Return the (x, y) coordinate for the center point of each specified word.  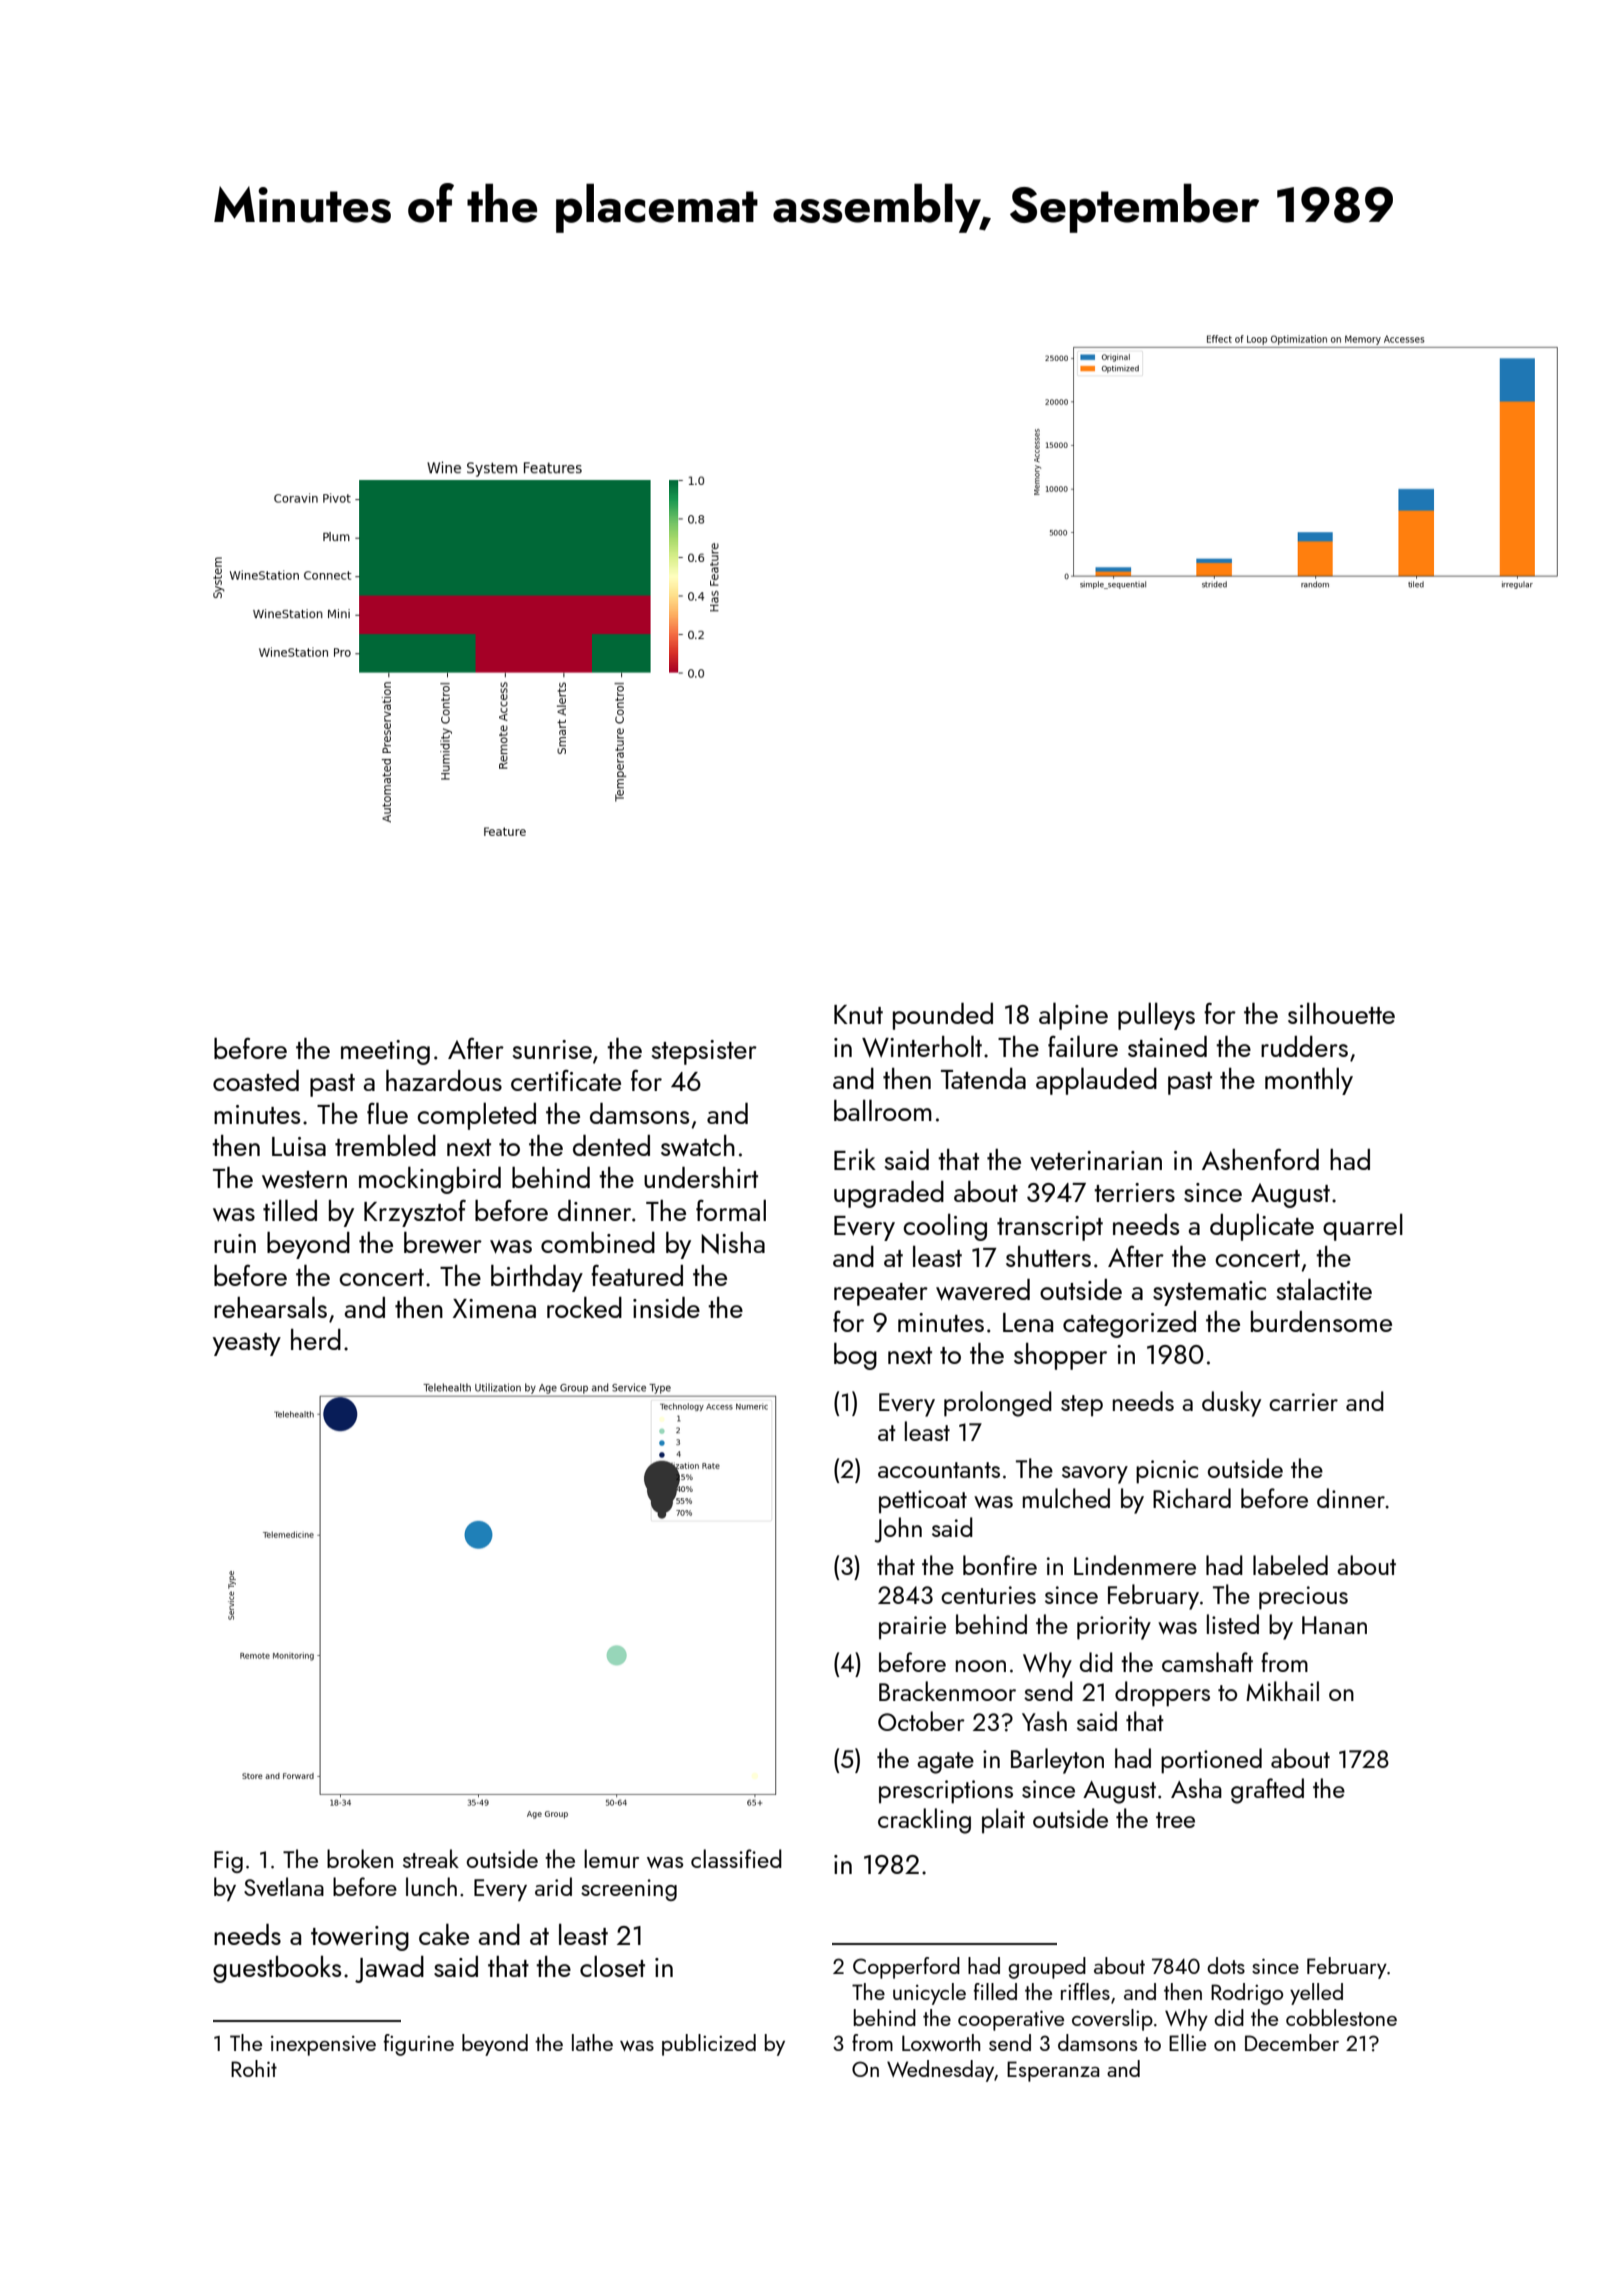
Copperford (906, 1968)
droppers (1162, 1694)
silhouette (1341, 1013)
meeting (385, 1052)
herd (316, 1339)
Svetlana (284, 1886)
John (898, 1530)
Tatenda (983, 1078)
